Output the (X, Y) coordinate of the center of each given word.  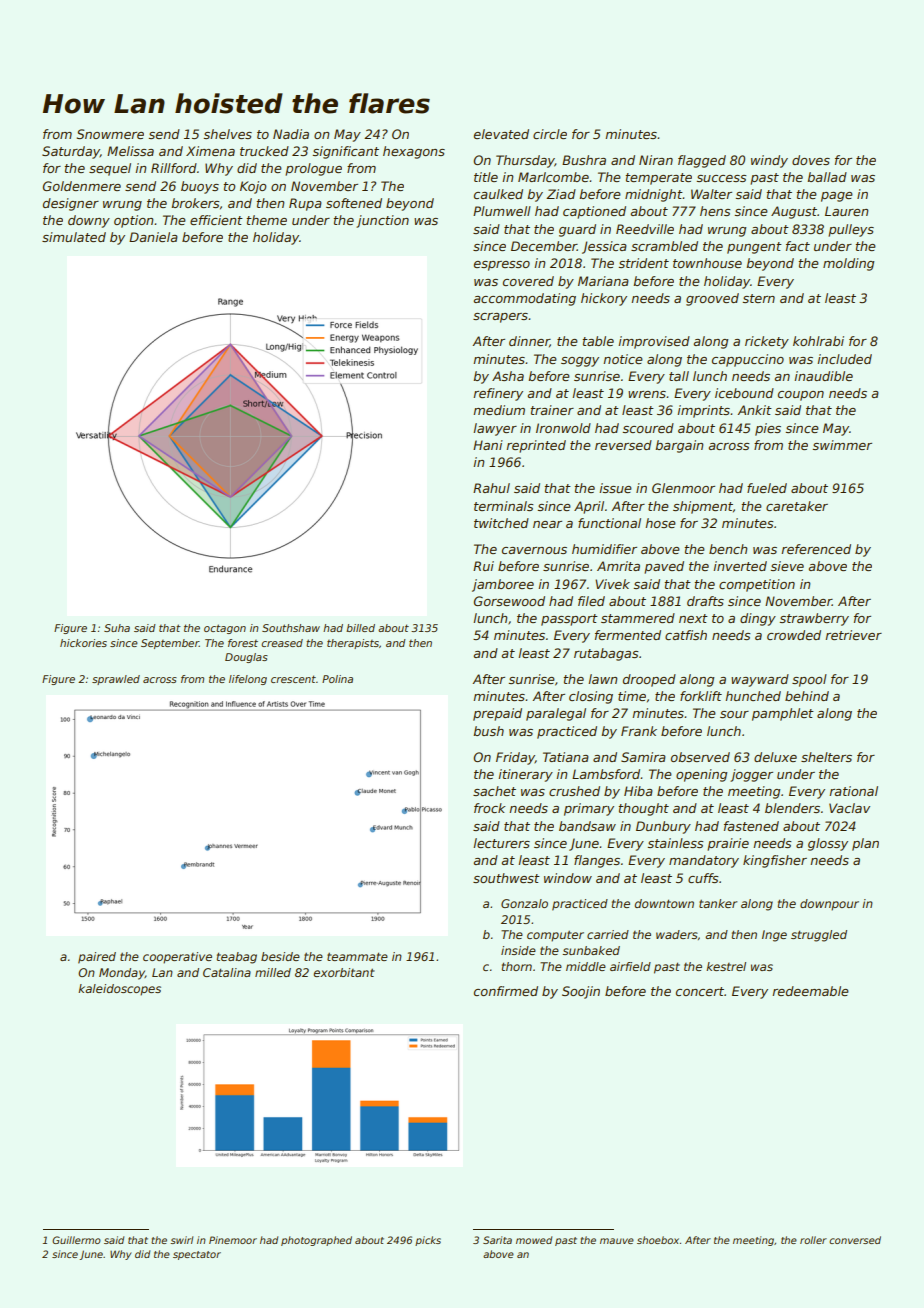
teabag (237, 958)
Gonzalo (524, 903)
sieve (787, 566)
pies (768, 429)
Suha (117, 628)
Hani (488, 445)
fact (798, 246)
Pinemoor (233, 1240)
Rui (483, 566)
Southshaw (291, 628)
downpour (829, 905)
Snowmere (110, 134)
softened (354, 203)
